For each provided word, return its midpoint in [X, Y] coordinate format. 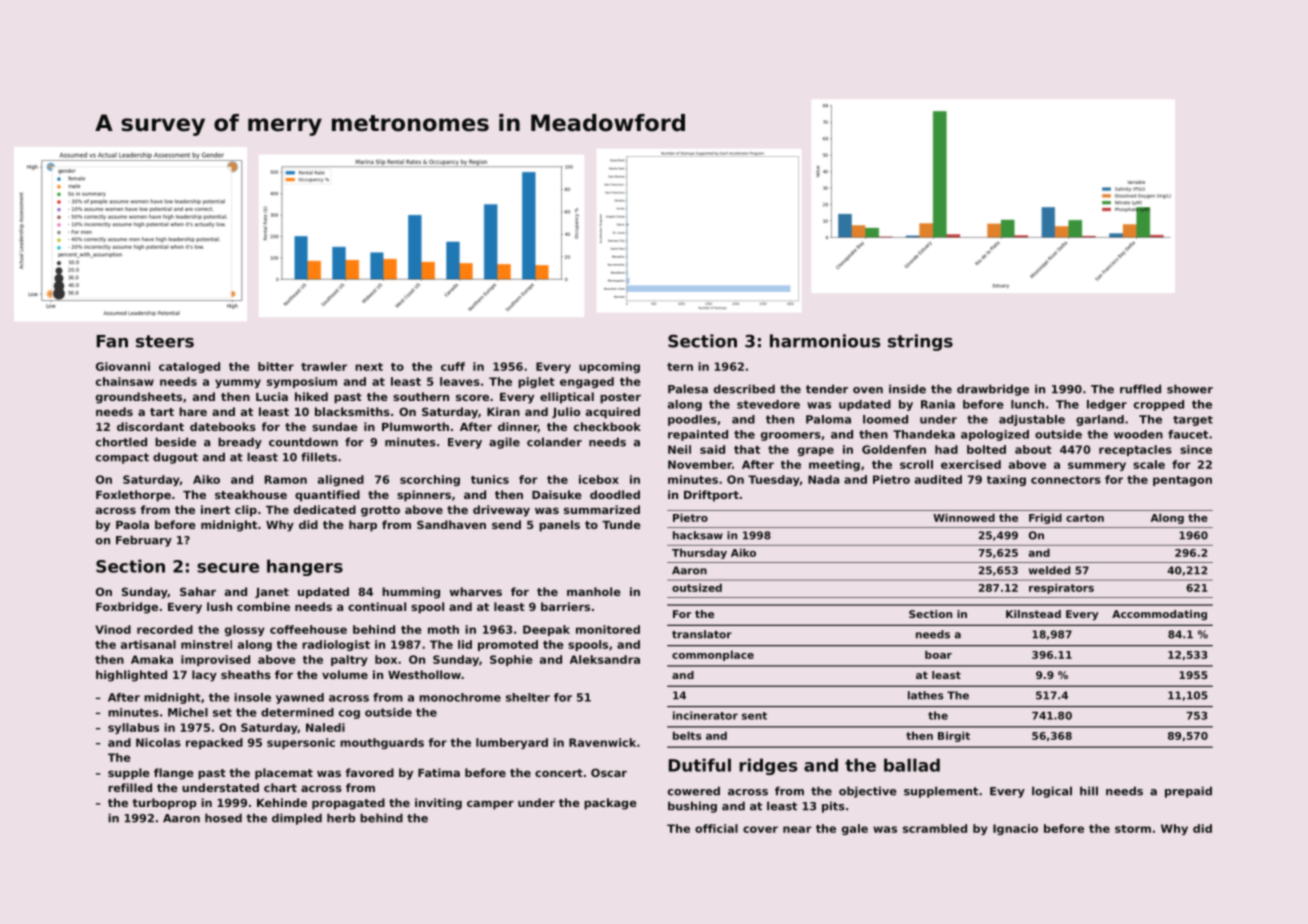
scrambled [935, 828]
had [946, 449]
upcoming [609, 367]
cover [760, 829]
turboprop [164, 804]
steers [165, 341]
